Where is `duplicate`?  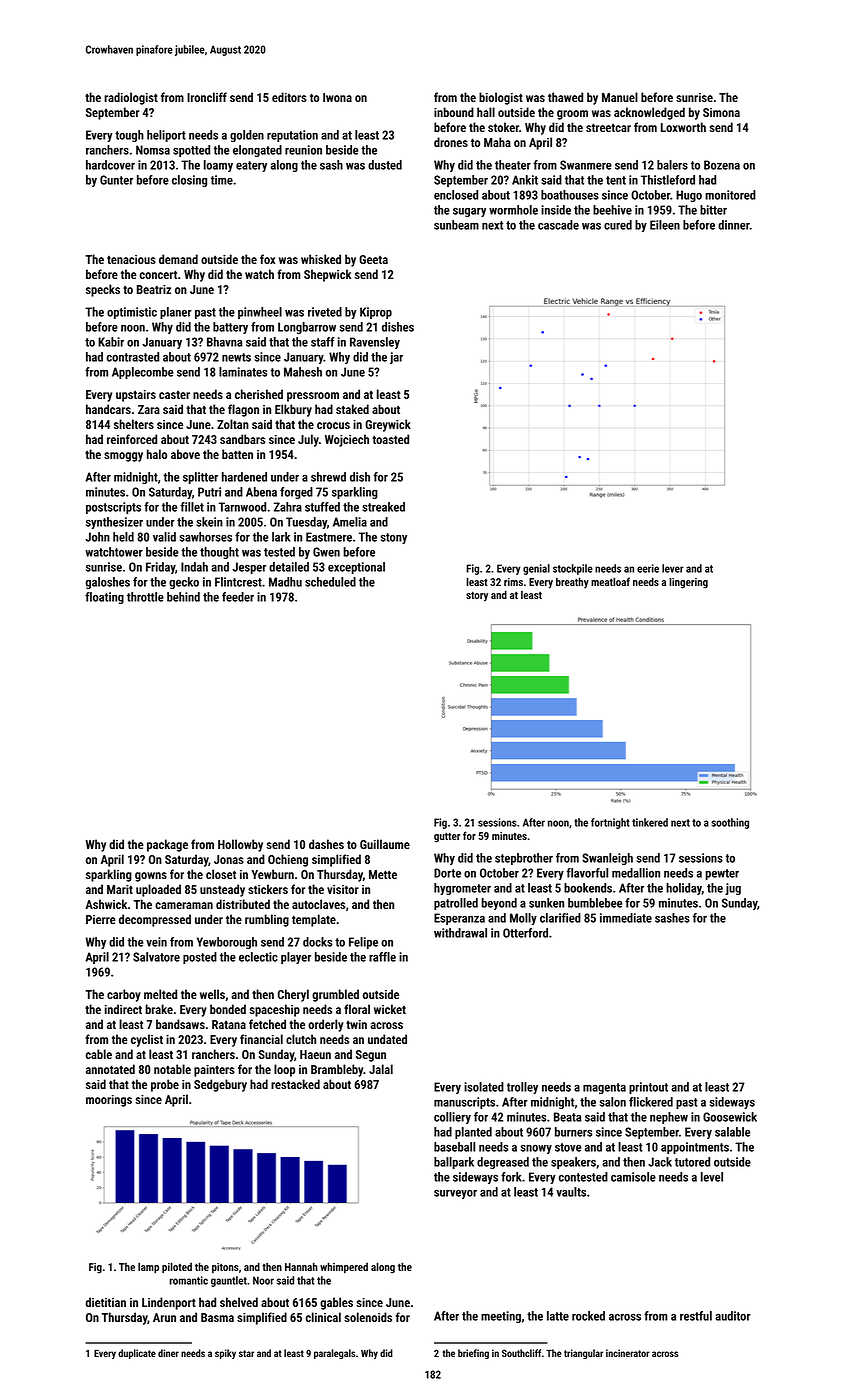 duplicate is located at coordinates (137, 1354).
